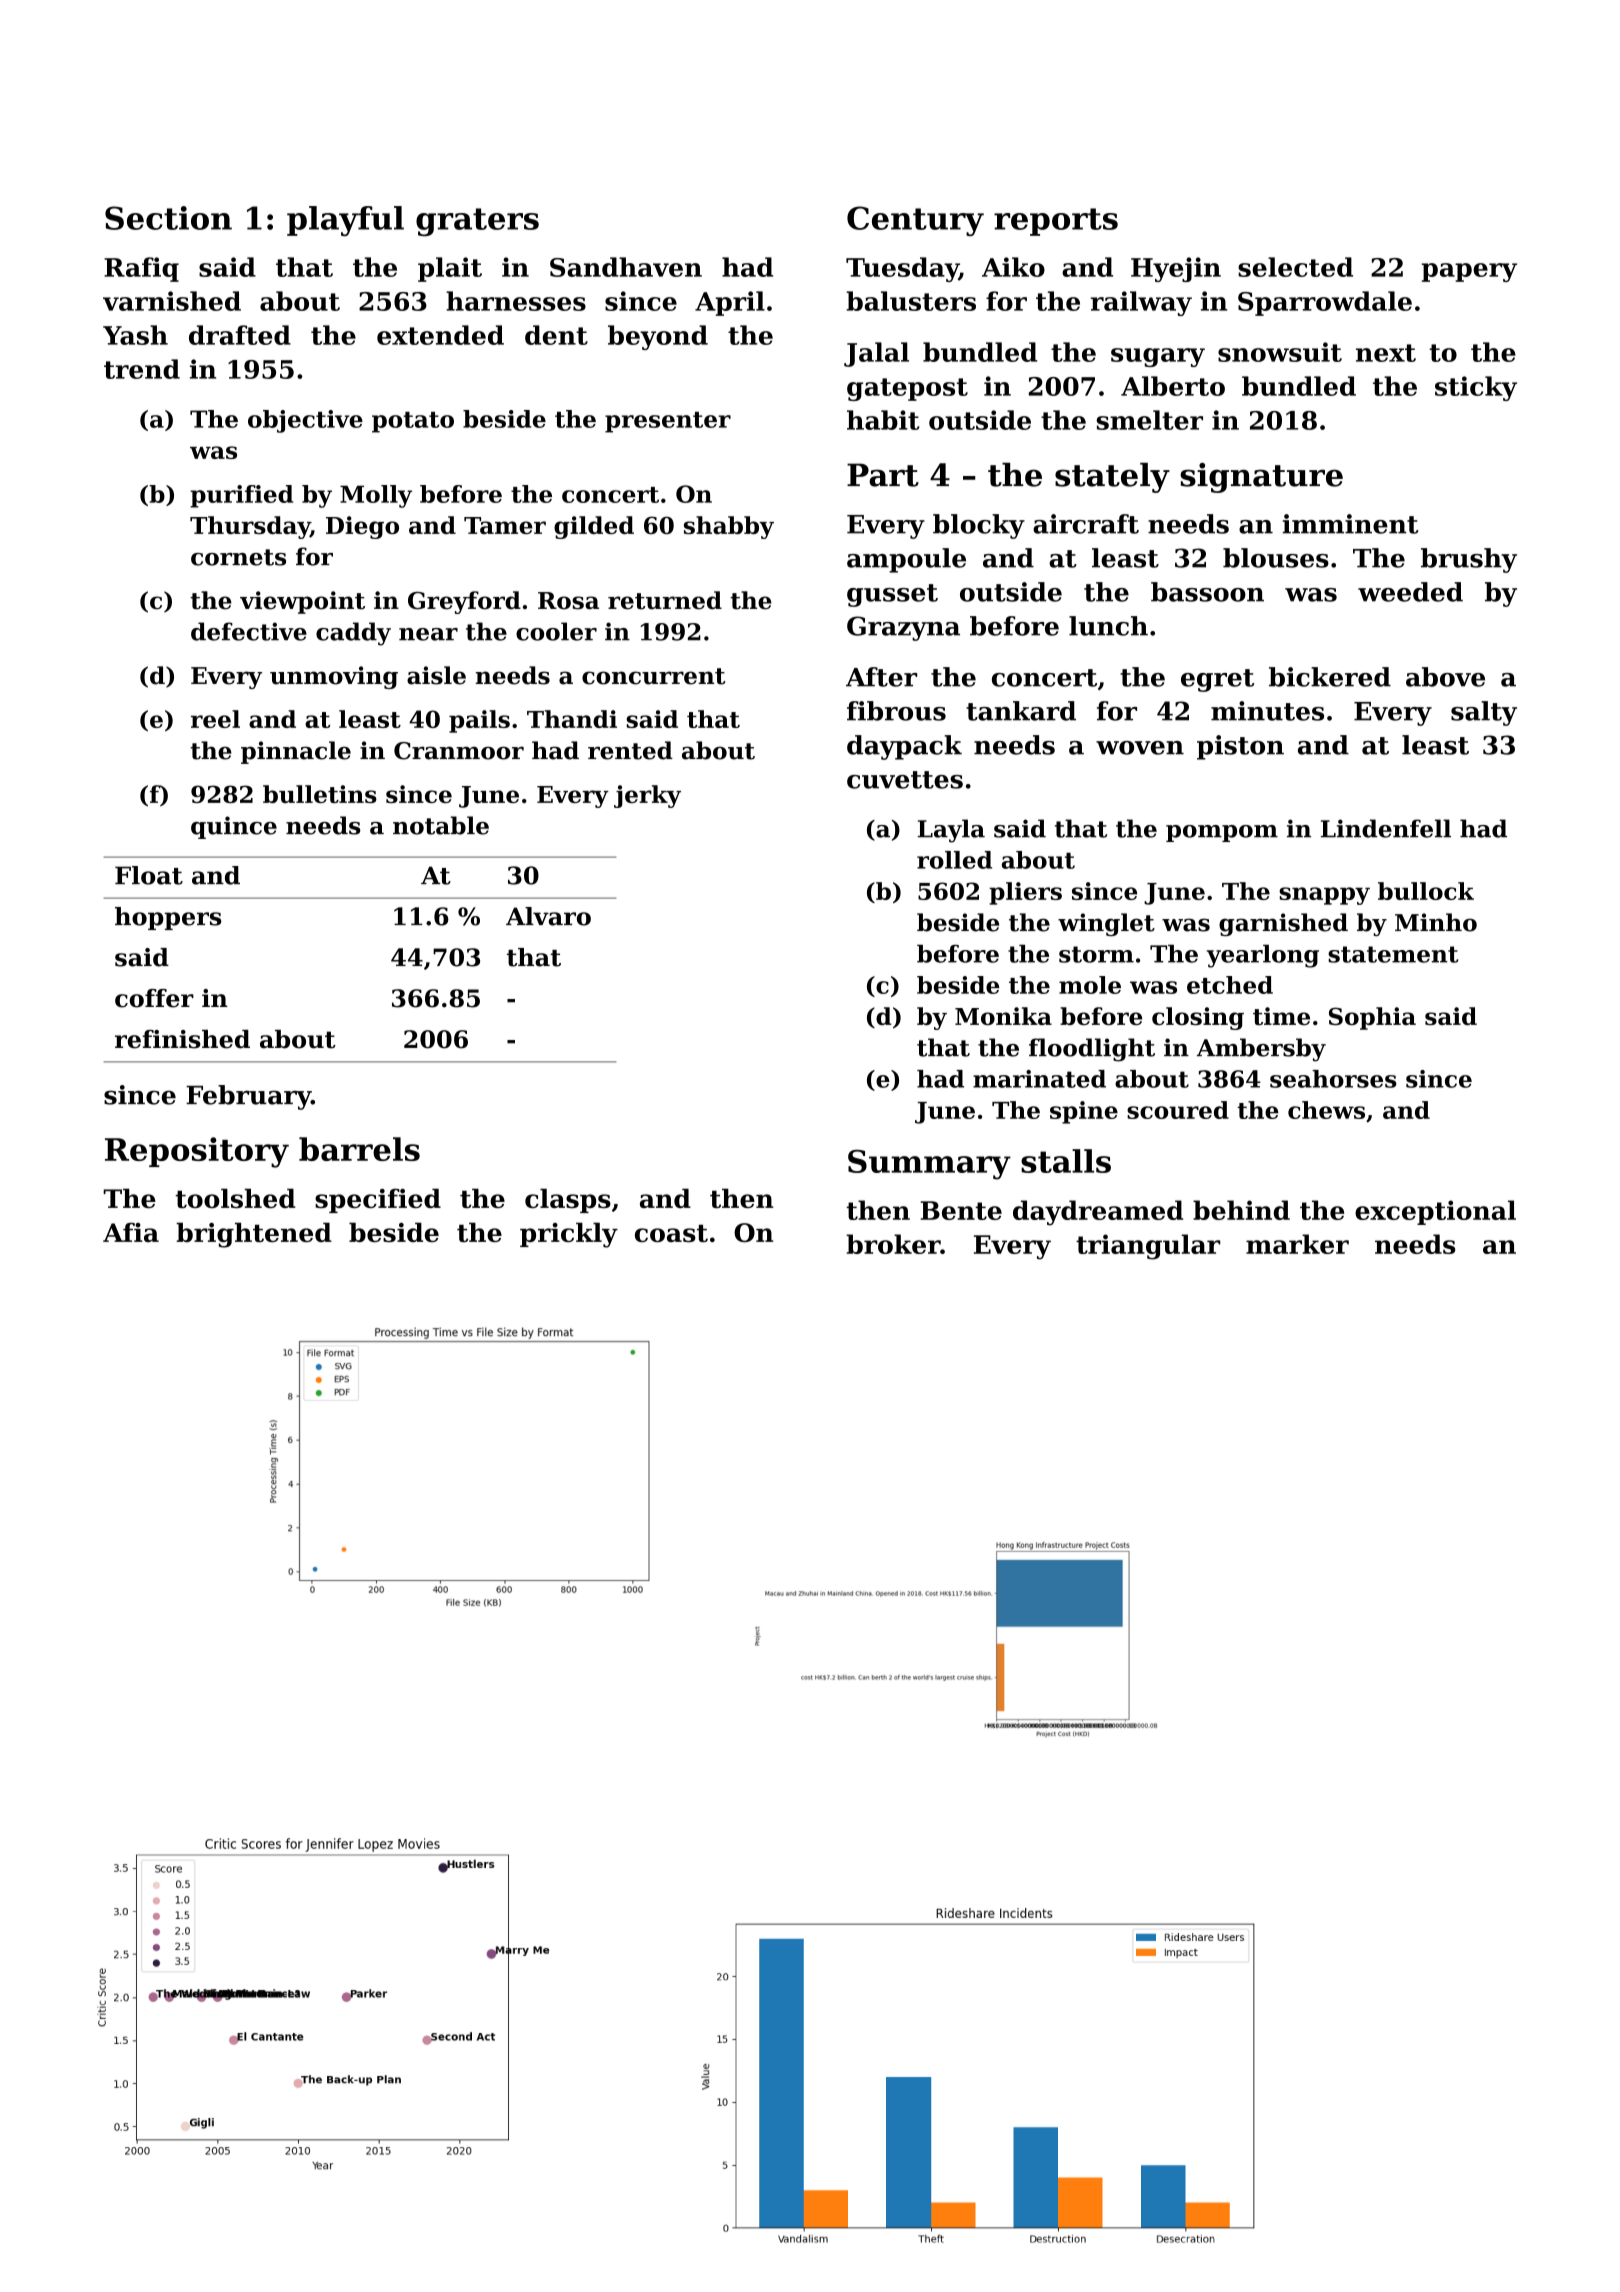 The width and height of the screenshot is (1620, 2292). Describe the element at coordinates (883, 420) in the screenshot. I see `habit` at that location.
